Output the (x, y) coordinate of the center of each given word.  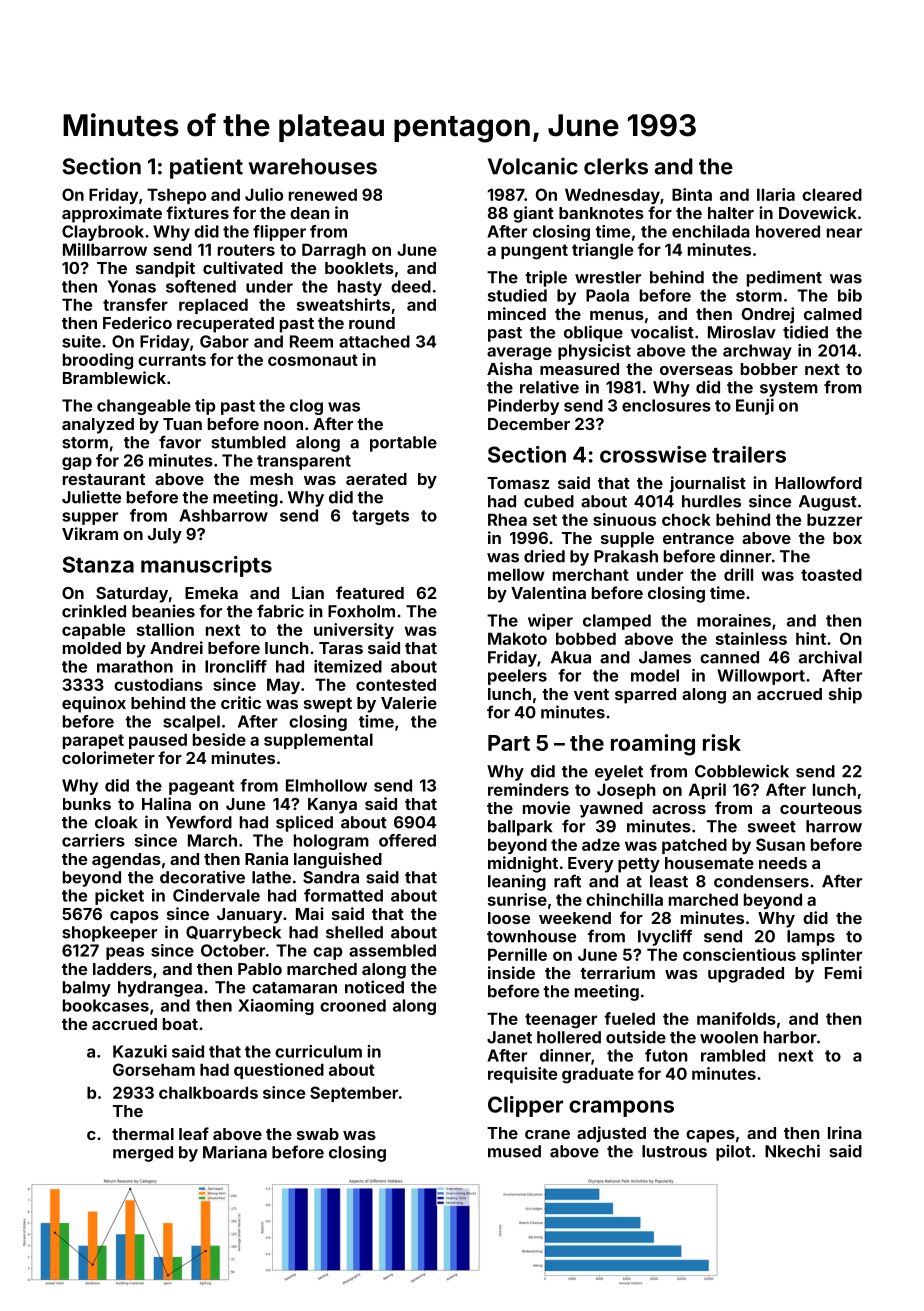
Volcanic (533, 166)
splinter (832, 956)
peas (125, 953)
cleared (832, 194)
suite (81, 341)
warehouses (313, 166)
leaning (517, 882)
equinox (94, 704)
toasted (831, 574)
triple (546, 278)
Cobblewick (742, 771)
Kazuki (140, 1051)
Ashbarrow (223, 515)
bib (850, 295)
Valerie (409, 702)
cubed (549, 501)
